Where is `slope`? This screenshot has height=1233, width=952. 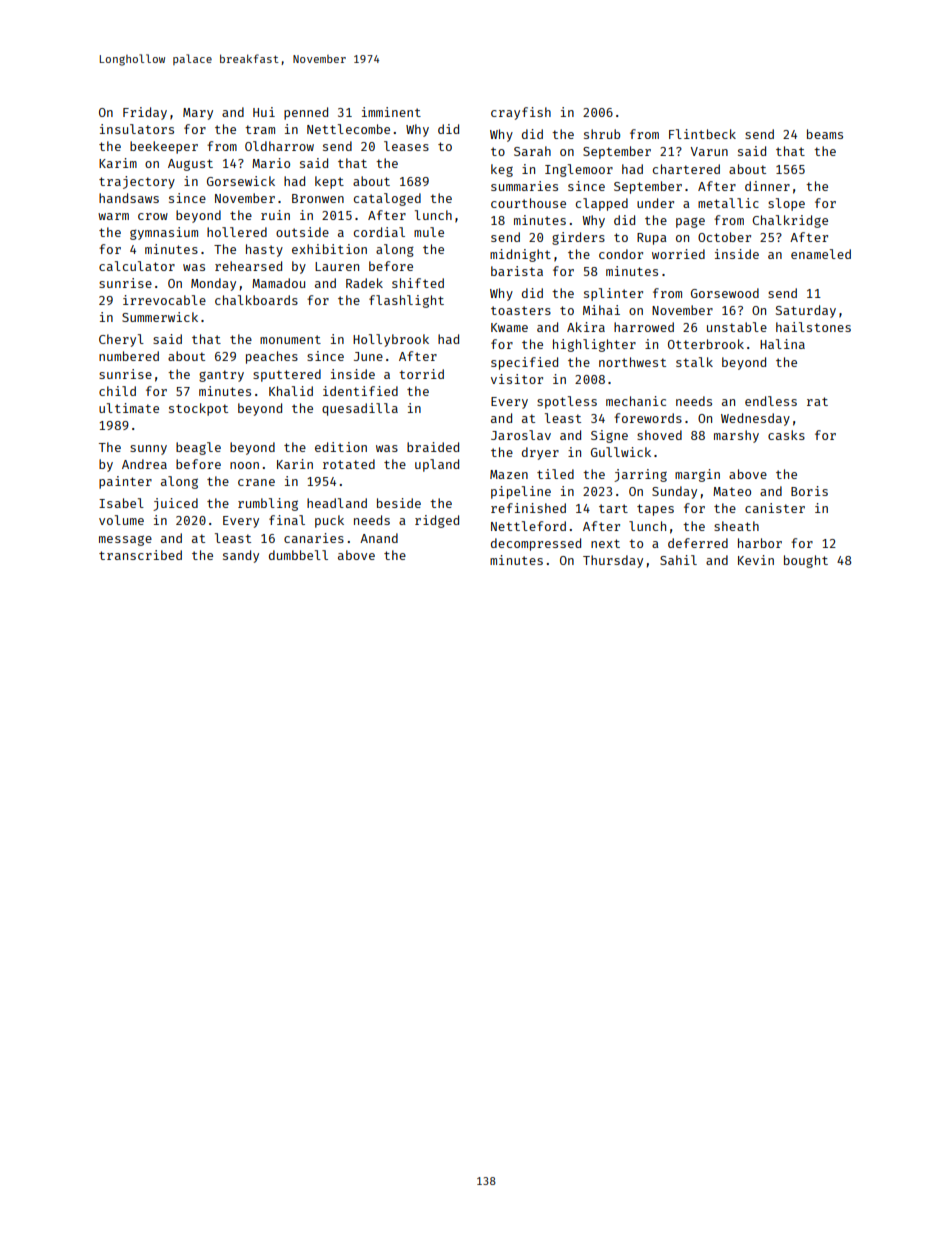 slope is located at coordinates (786, 204).
